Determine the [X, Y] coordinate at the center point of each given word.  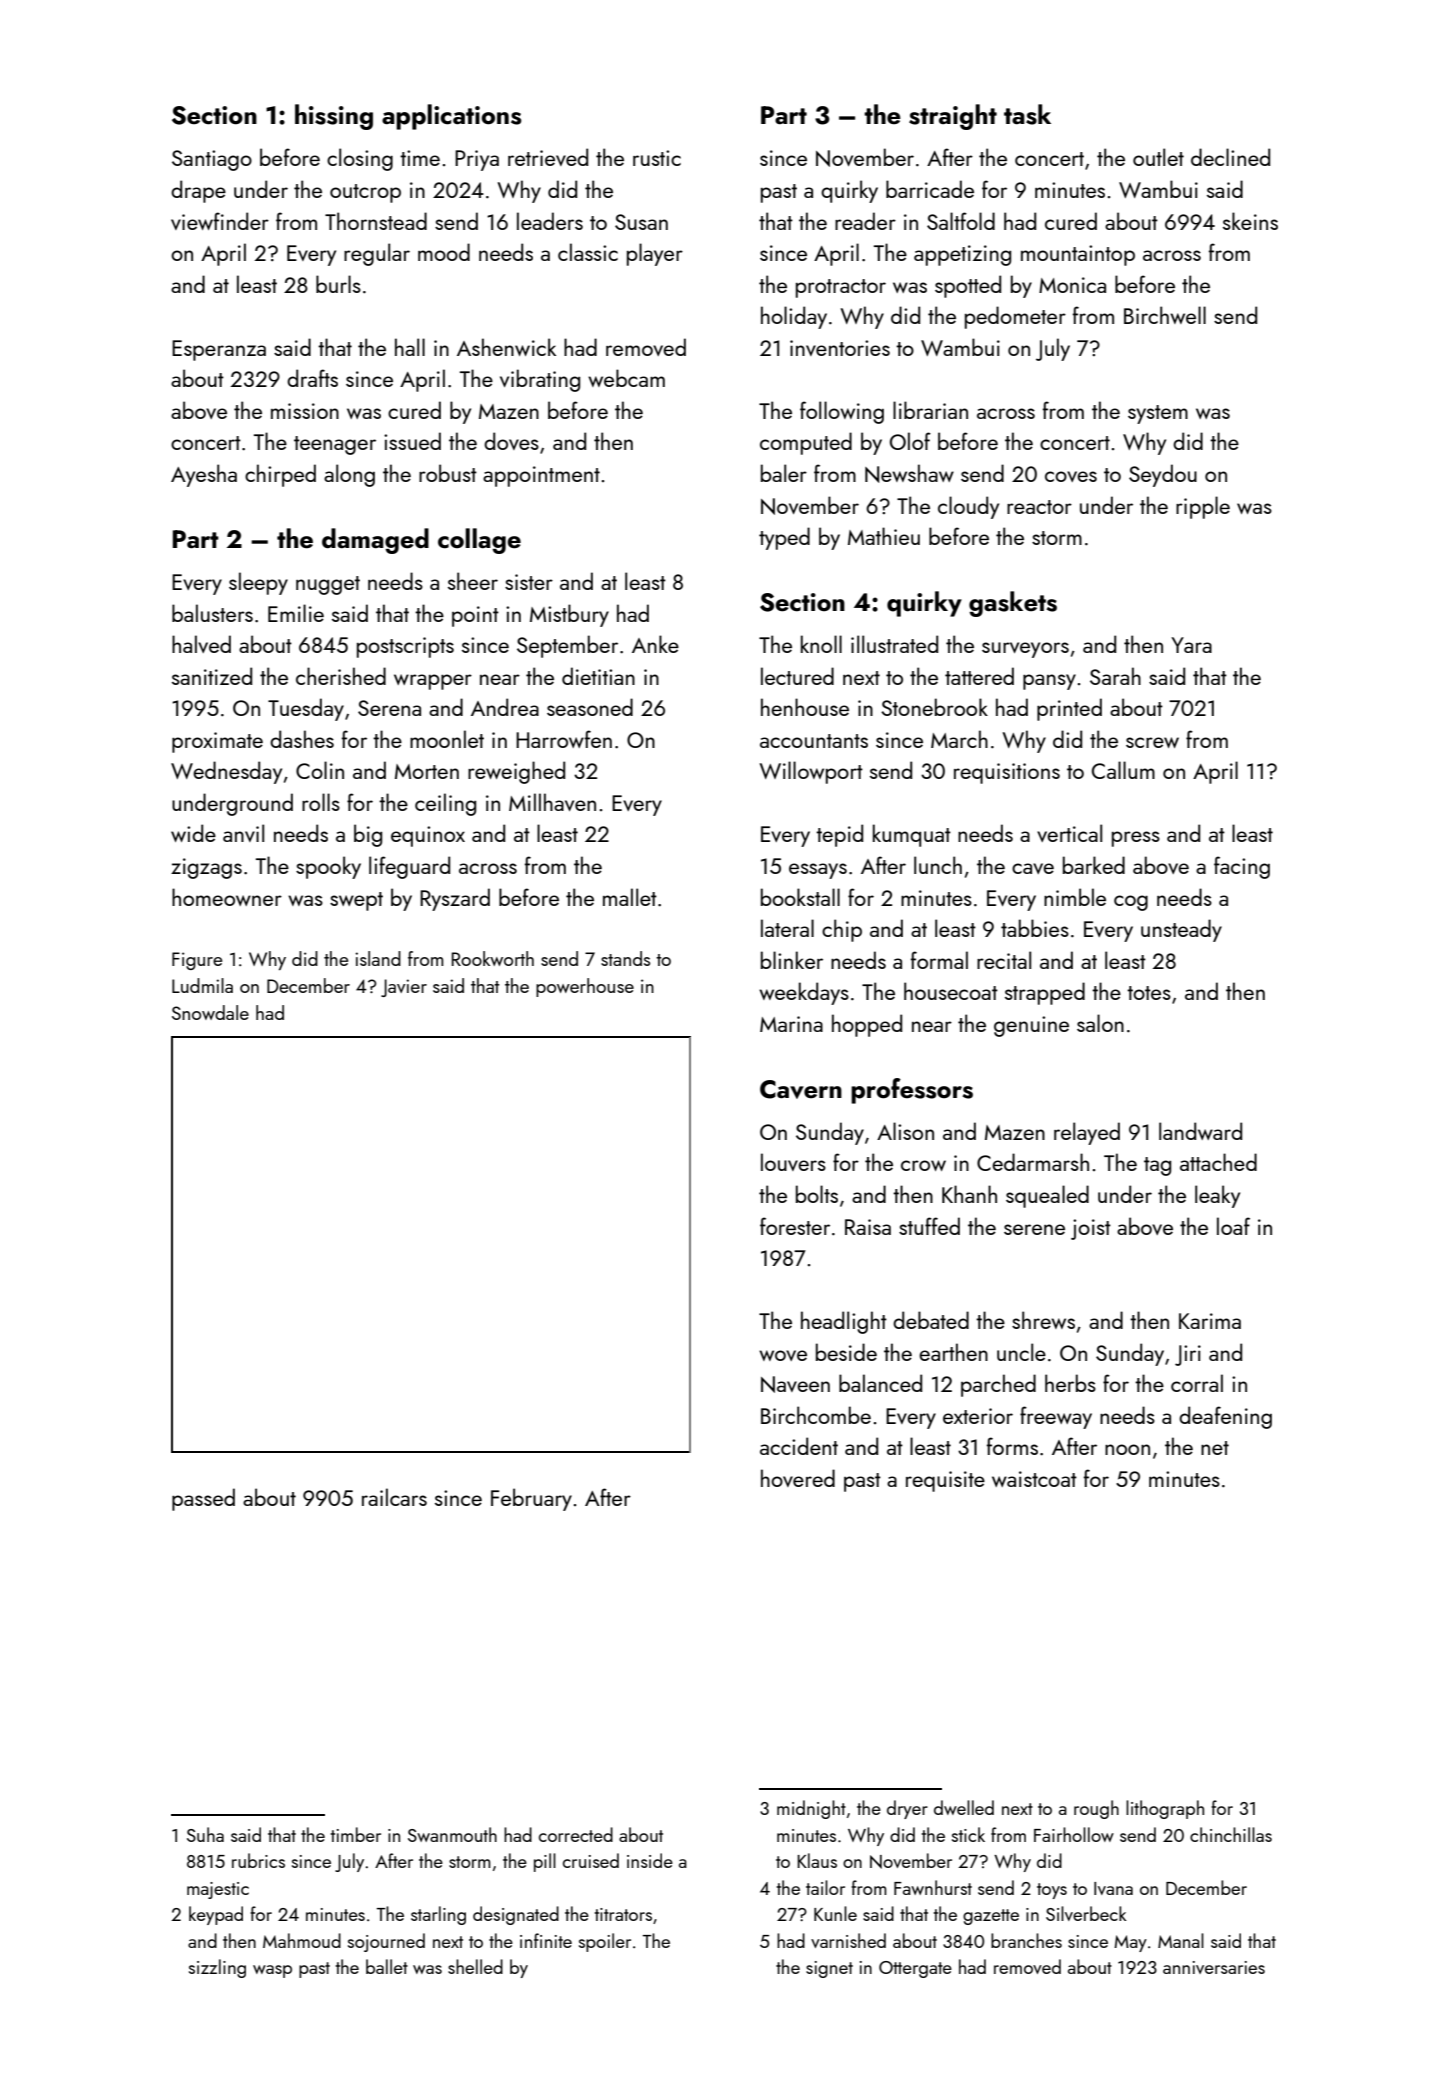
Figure [197, 961]
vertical [1069, 833]
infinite [546, 1940]
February [531, 1499]
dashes [302, 739]
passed [203, 1499]
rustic [657, 158]
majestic [218, 1890]
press [1136, 839]
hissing [334, 117]
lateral [787, 928]
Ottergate [915, 1969]
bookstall [800, 897]
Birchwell [1165, 315]
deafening [1225, 1417]
